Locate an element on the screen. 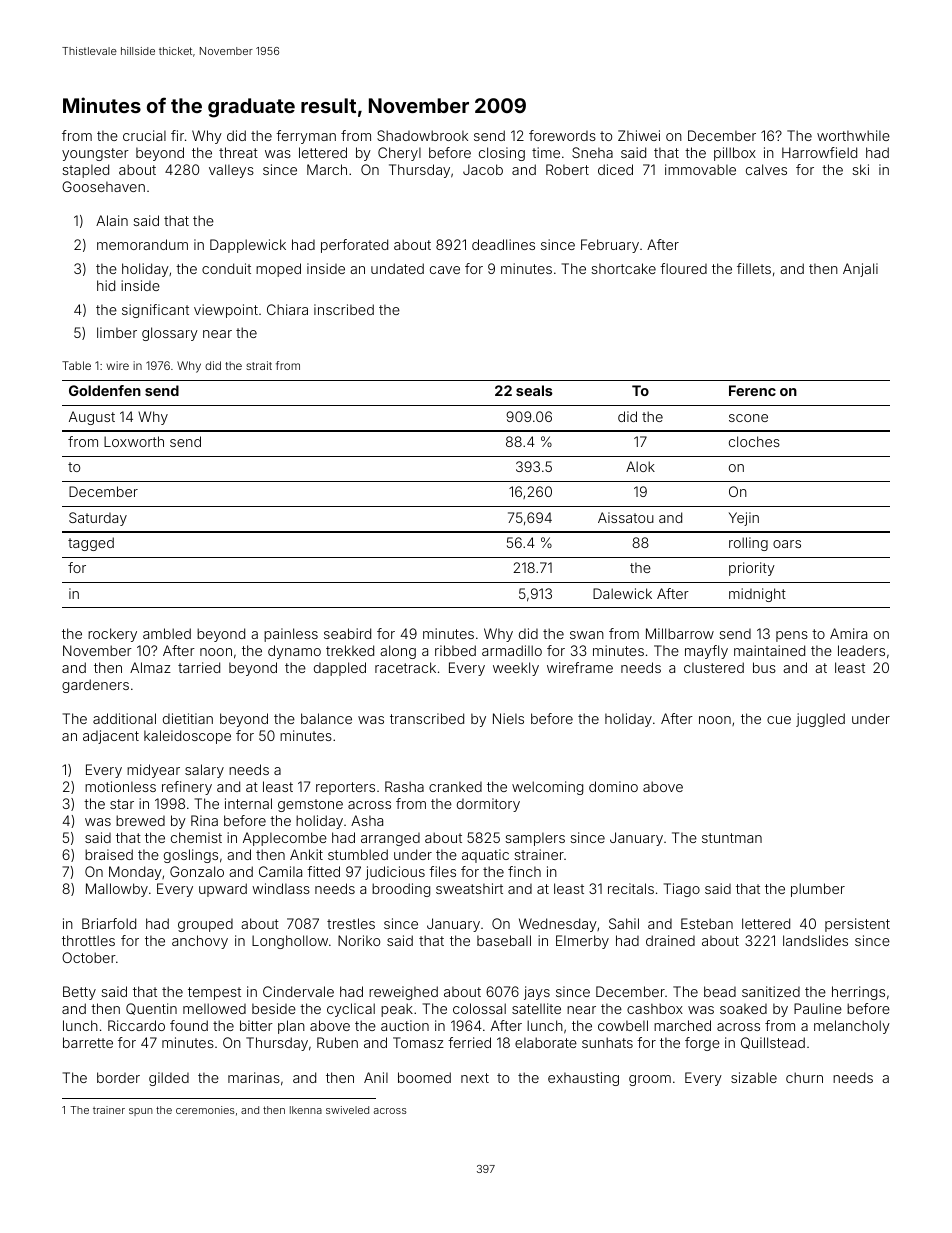 The image size is (952, 1233). youngster is located at coordinates (95, 154).
